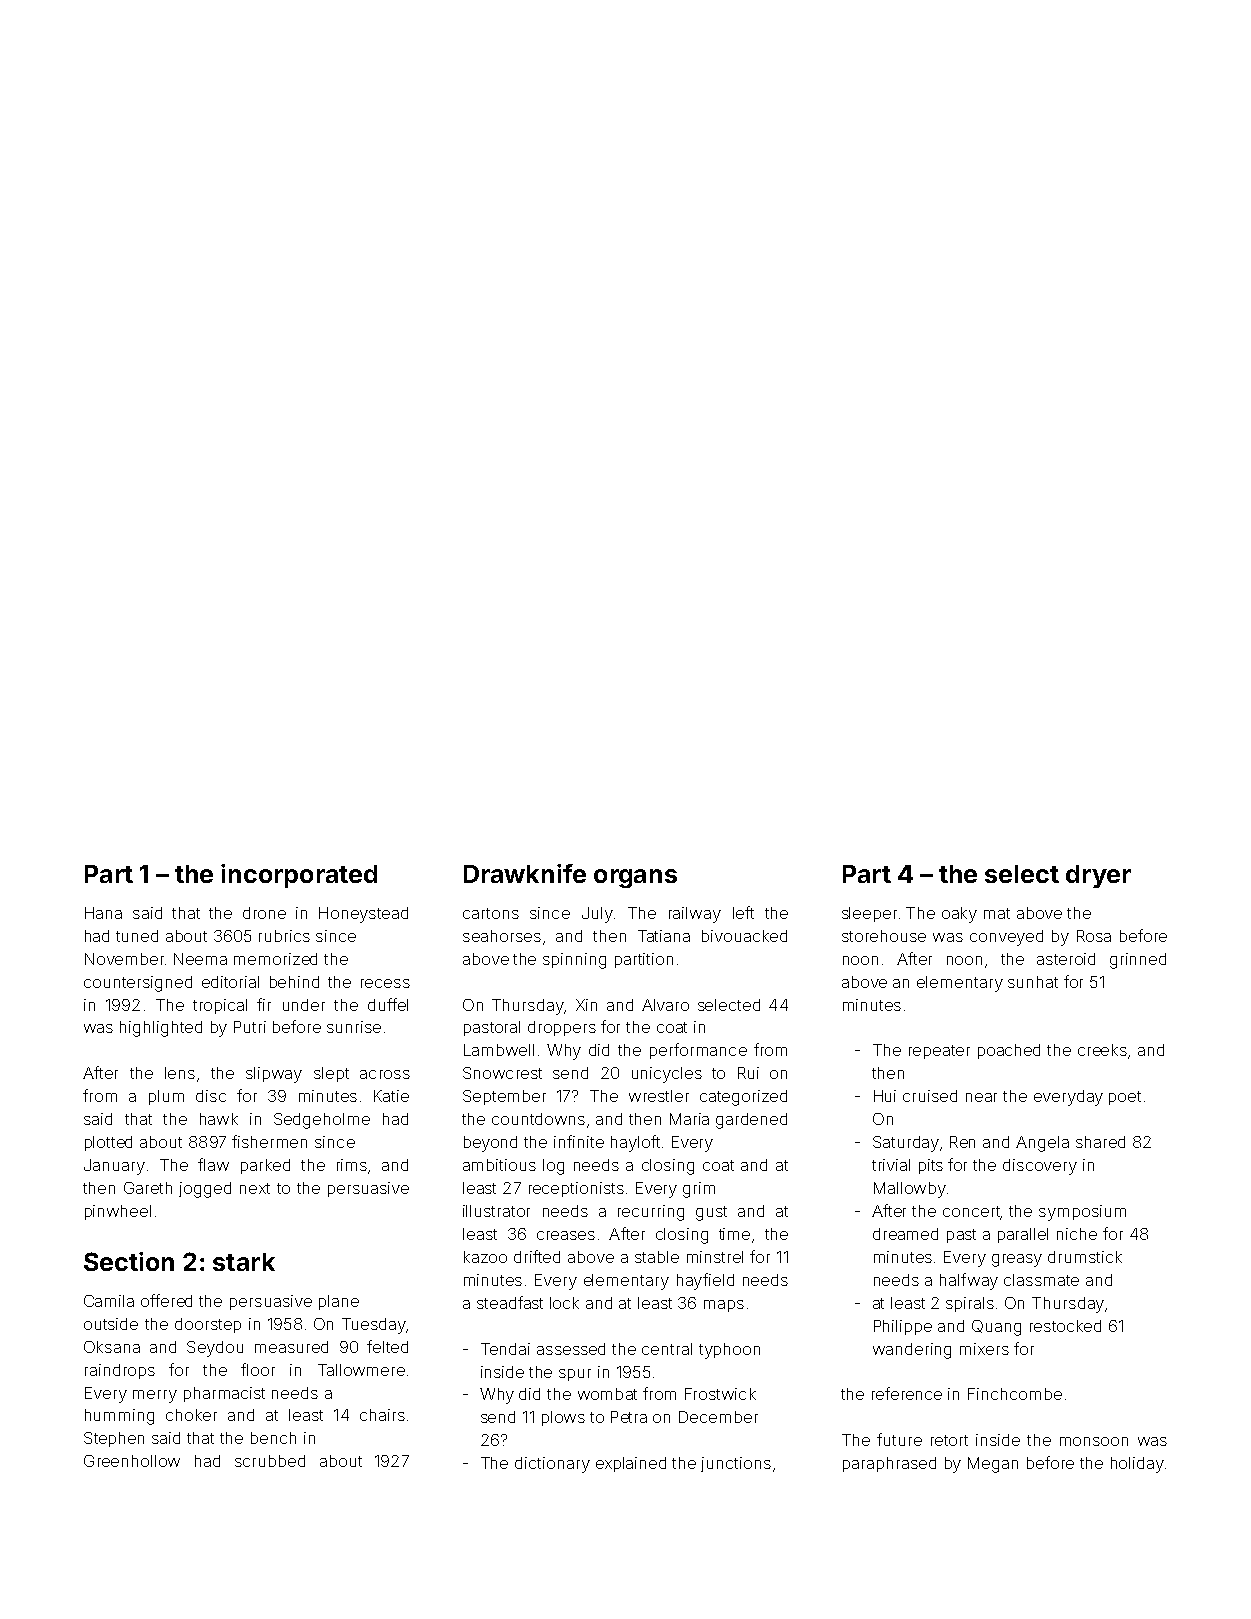  What do you see at coordinates (525, 873) in the screenshot?
I see `Drawknife` at bounding box center [525, 873].
